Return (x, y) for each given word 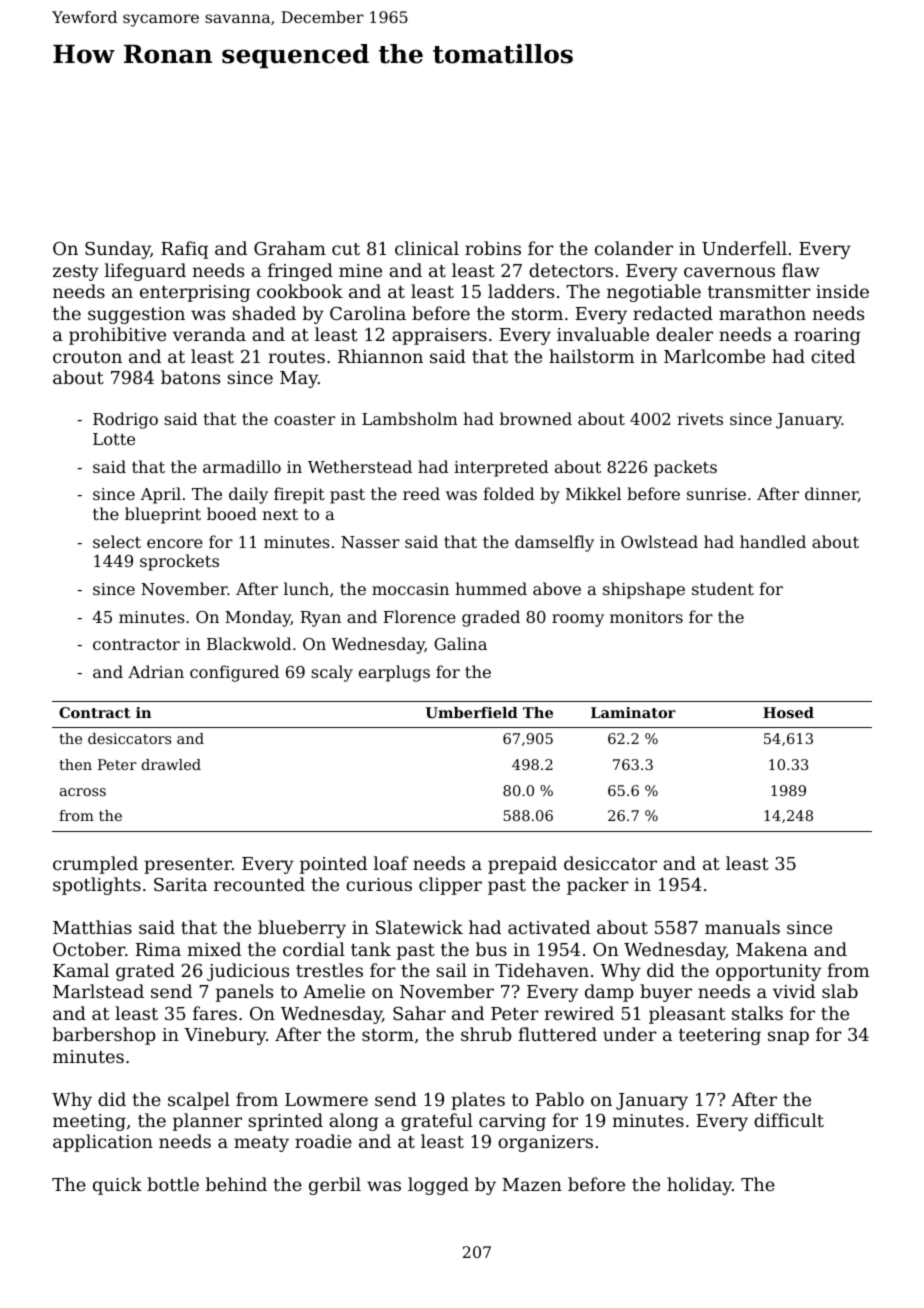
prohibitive (117, 336)
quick (117, 1186)
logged (438, 1186)
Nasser (370, 542)
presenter (188, 866)
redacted (673, 313)
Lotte (114, 439)
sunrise (716, 494)
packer (598, 886)
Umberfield (472, 712)
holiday (699, 1186)
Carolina (368, 313)
